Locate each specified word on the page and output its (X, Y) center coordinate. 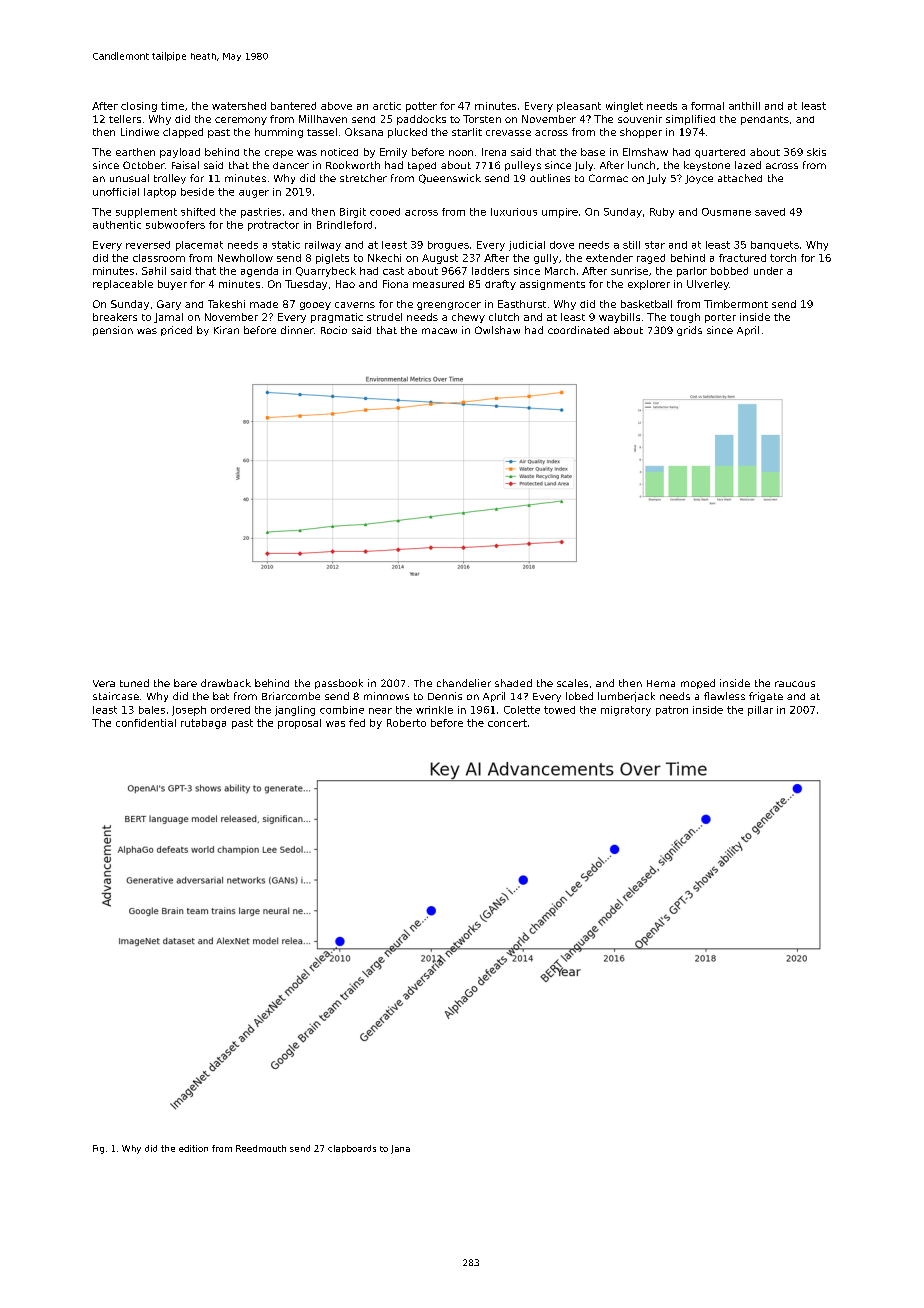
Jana (400, 1149)
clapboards (352, 1149)
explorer (649, 285)
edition (193, 1148)
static (286, 245)
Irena (494, 152)
